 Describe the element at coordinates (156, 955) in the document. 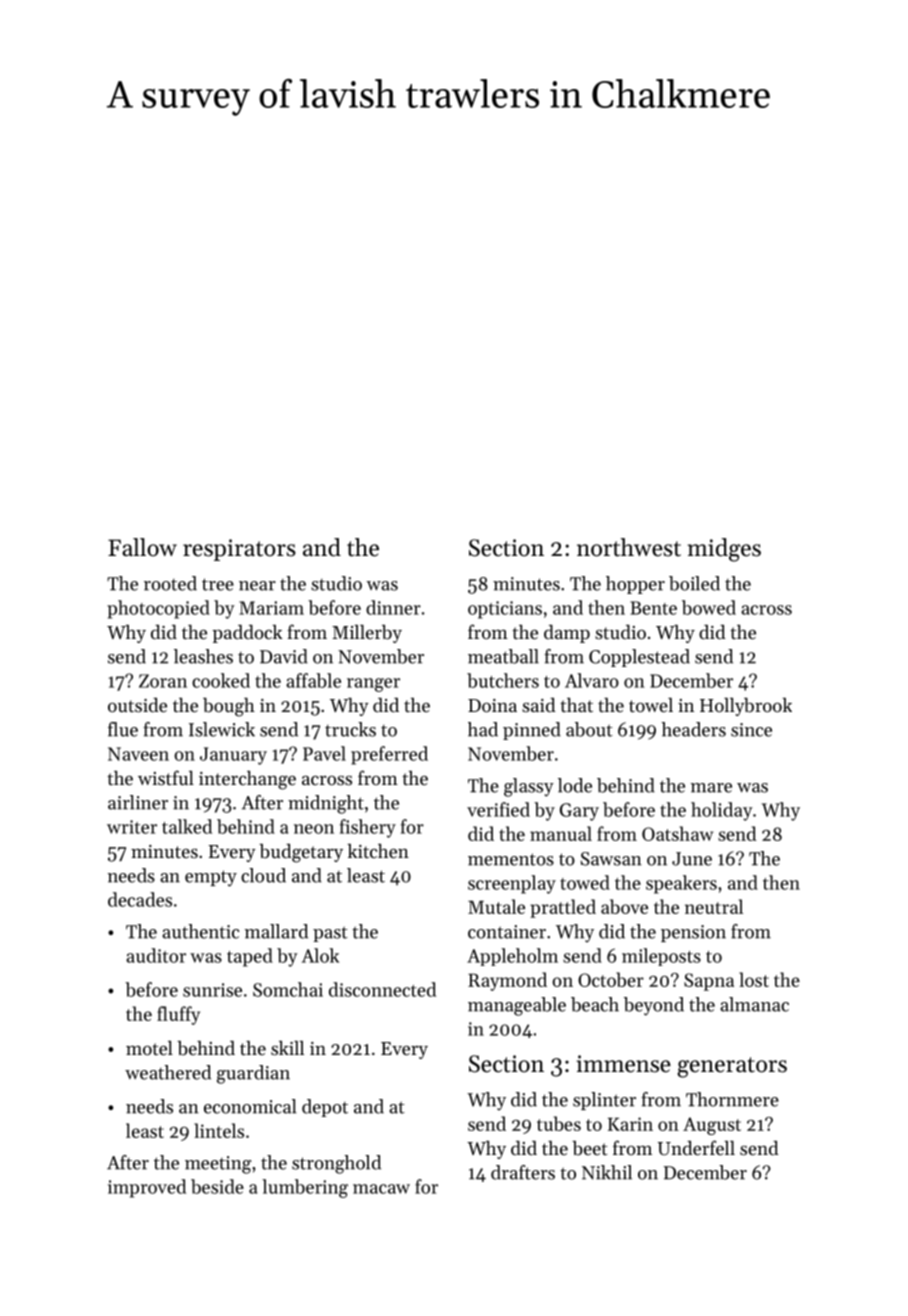

I see `auditor` at that location.
